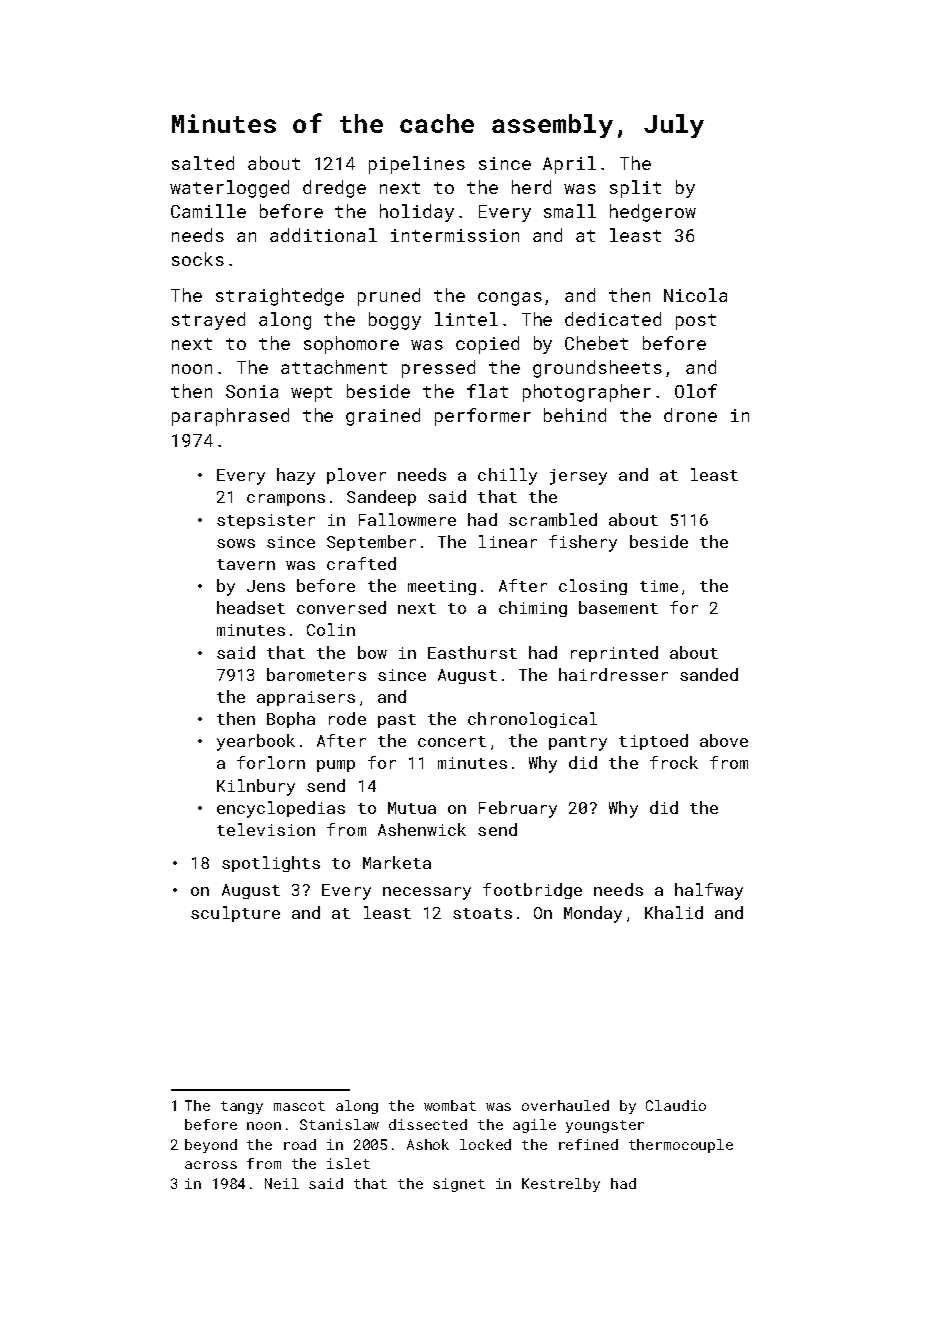 This page has width=928, height=1317. Describe the element at coordinates (696, 391) in the page. I see `Olof` at that location.
